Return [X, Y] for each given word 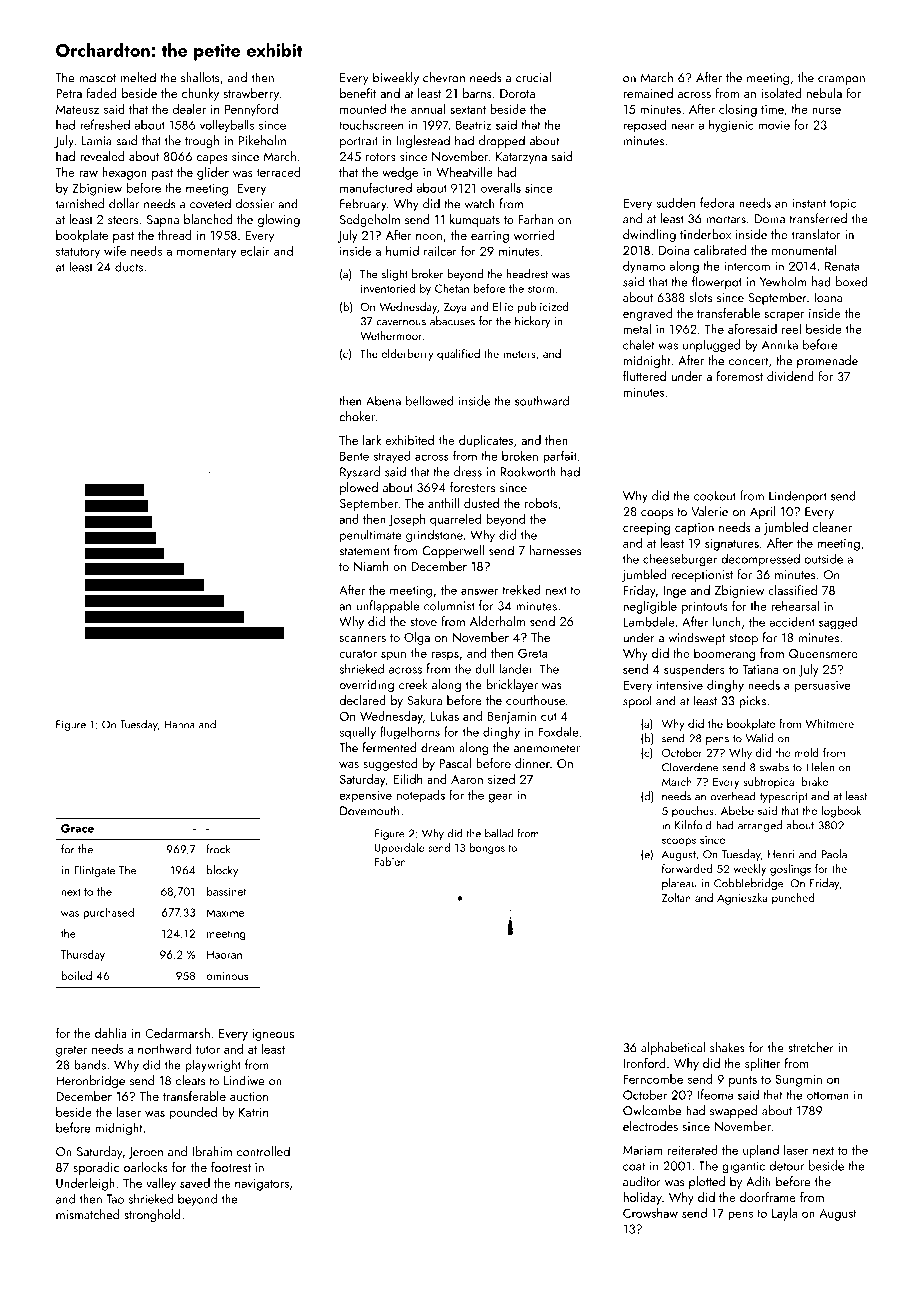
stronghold [152, 1215]
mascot [97, 78]
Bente [354, 456]
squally [358, 733]
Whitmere [829, 723]
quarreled [455, 520]
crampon [841, 80]
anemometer [546, 748]
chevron [444, 77]
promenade [827, 361]
